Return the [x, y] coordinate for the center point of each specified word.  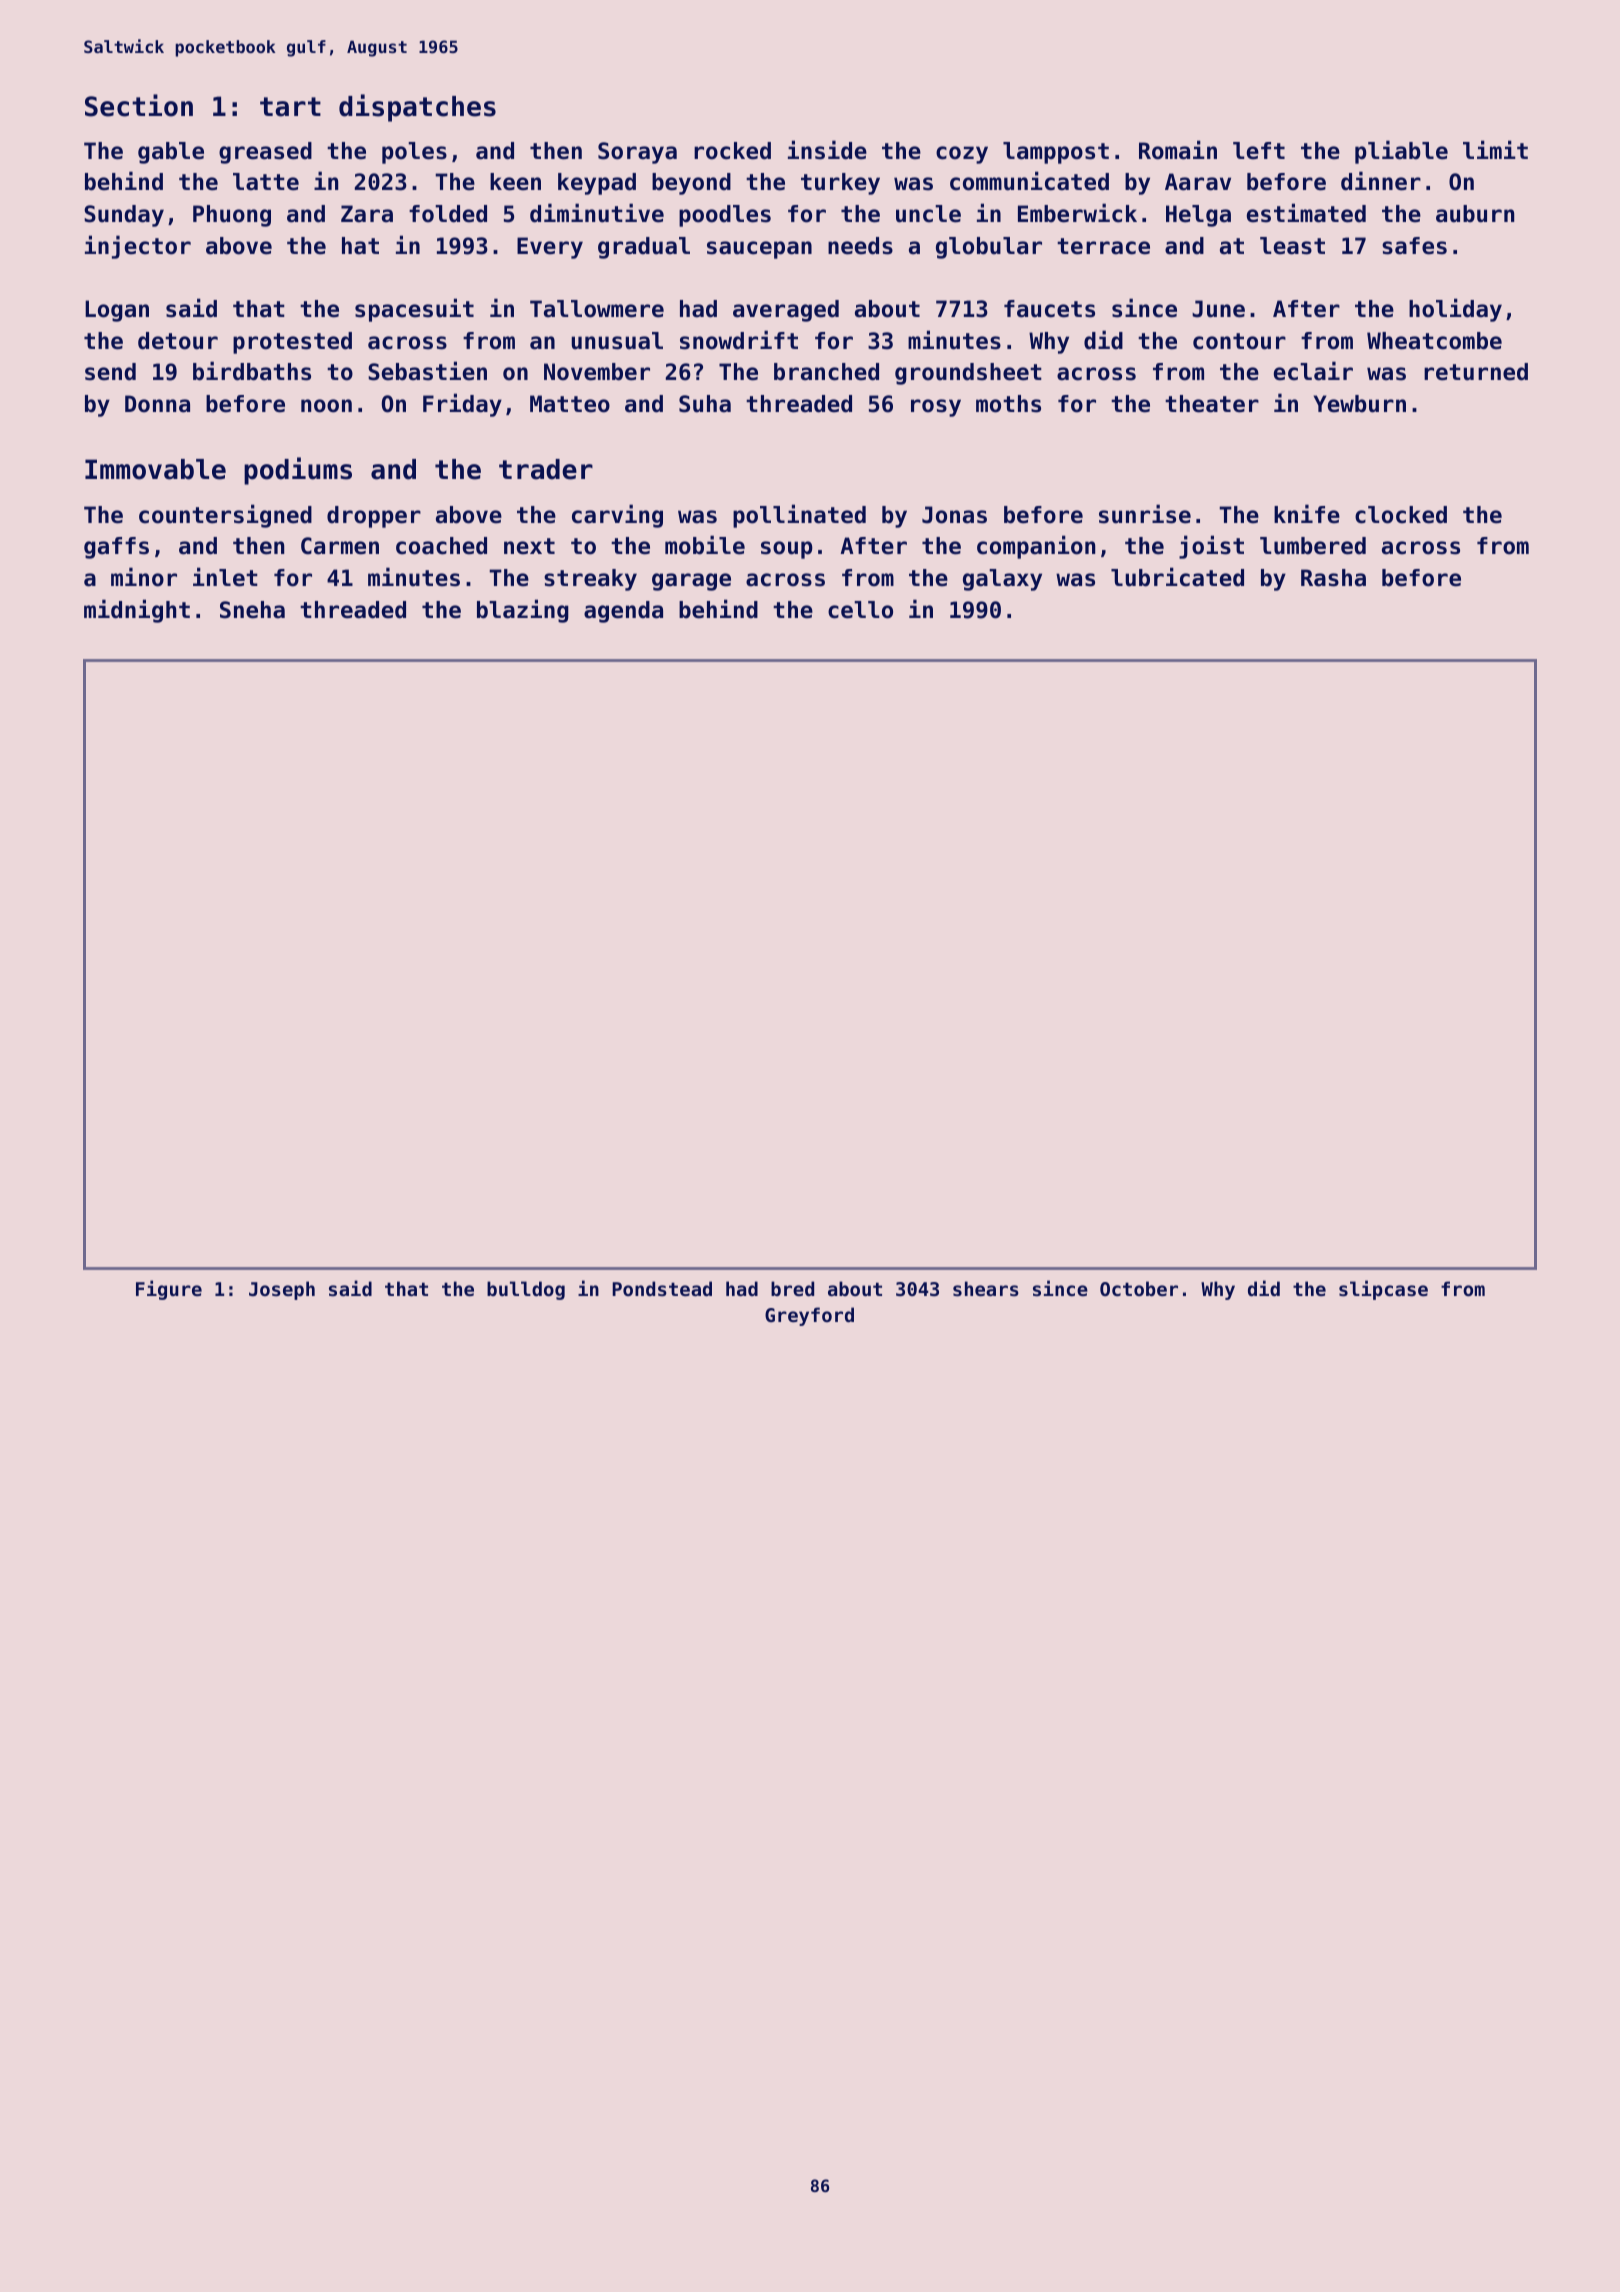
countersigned [225, 516]
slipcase [1383, 1290]
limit [1495, 149]
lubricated [1177, 577]
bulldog [526, 1290]
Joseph [282, 1290]
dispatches [417, 108]
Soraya [637, 153]
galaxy [1002, 580]
